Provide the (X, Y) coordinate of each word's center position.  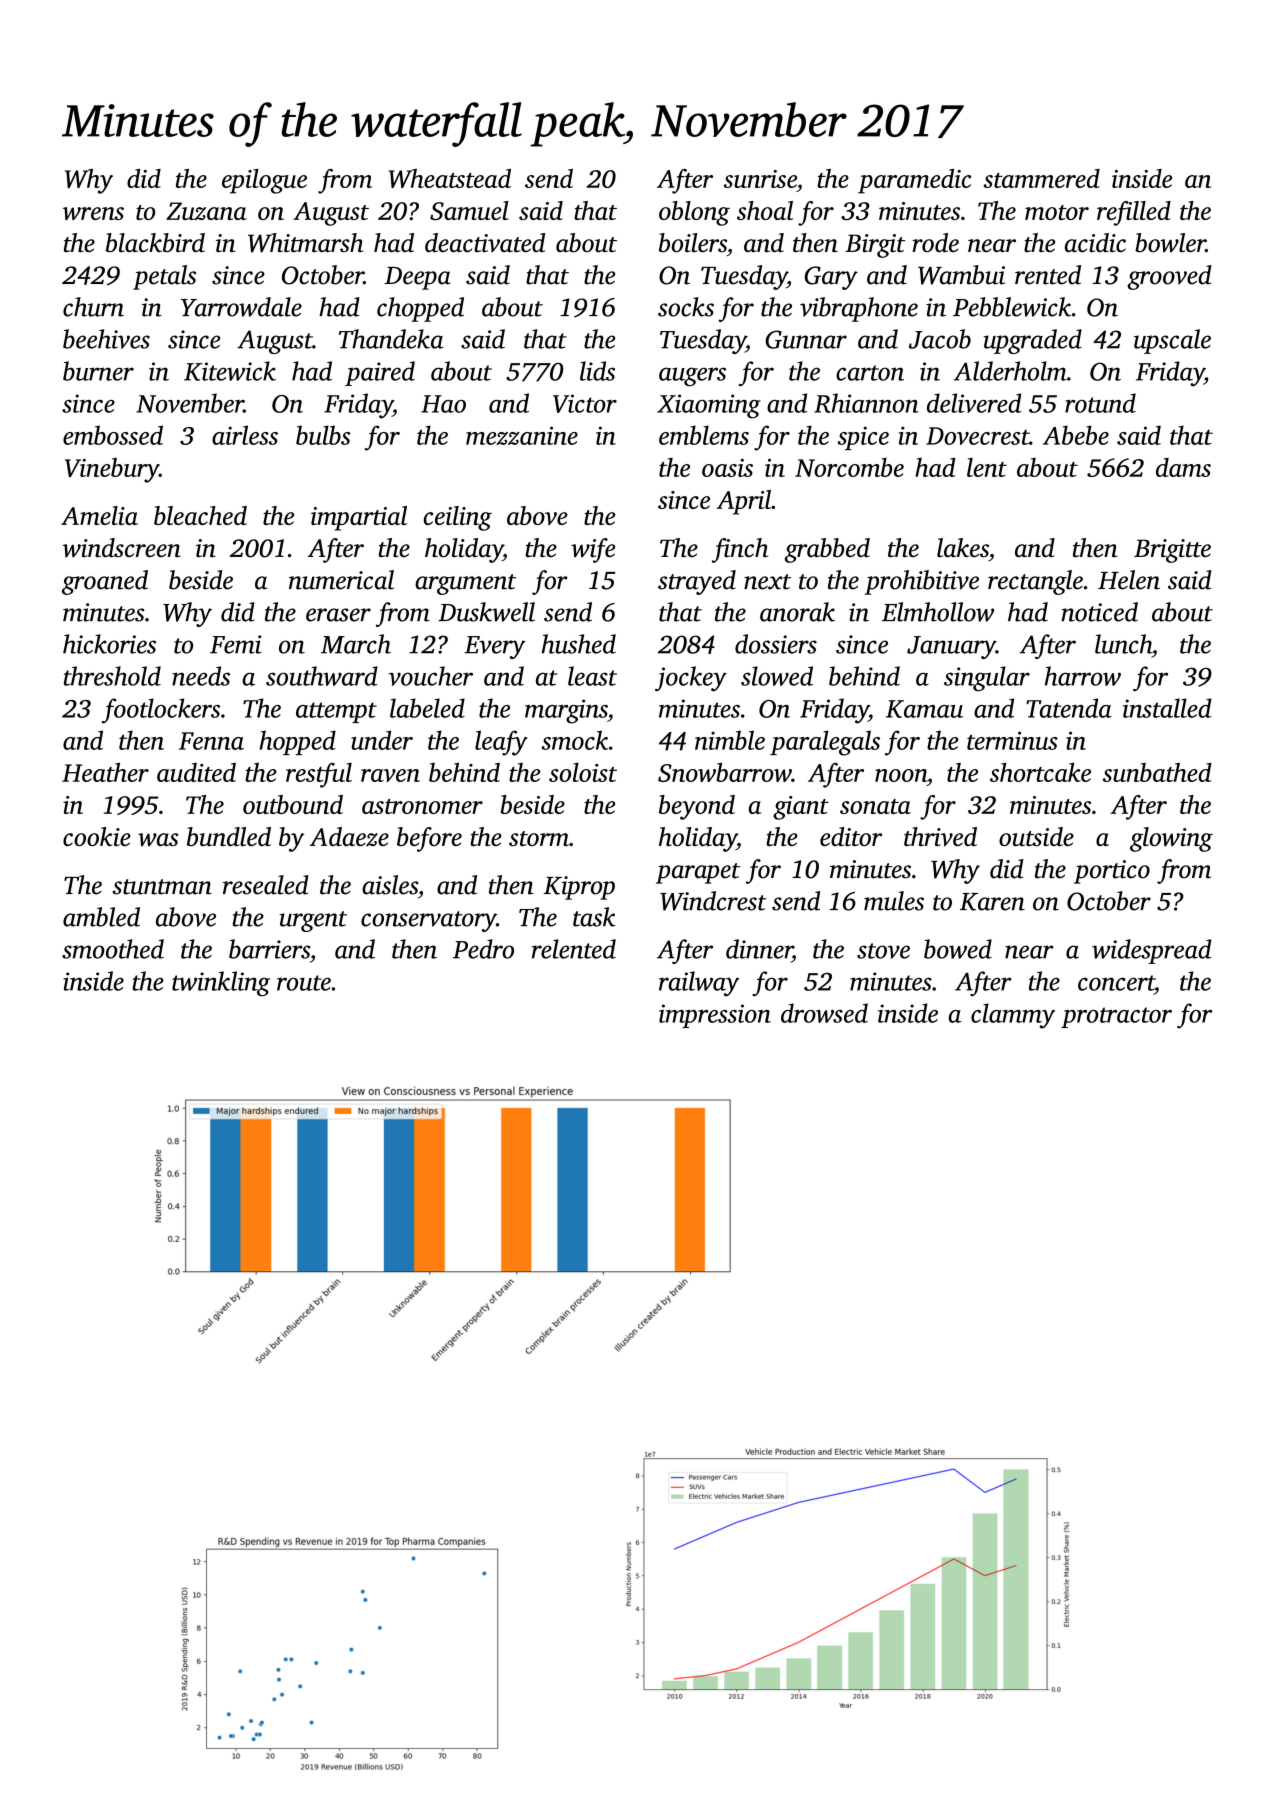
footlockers (161, 711)
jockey (691, 679)
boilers (693, 243)
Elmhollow (938, 612)
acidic (1095, 243)
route (304, 983)
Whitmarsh (305, 243)
